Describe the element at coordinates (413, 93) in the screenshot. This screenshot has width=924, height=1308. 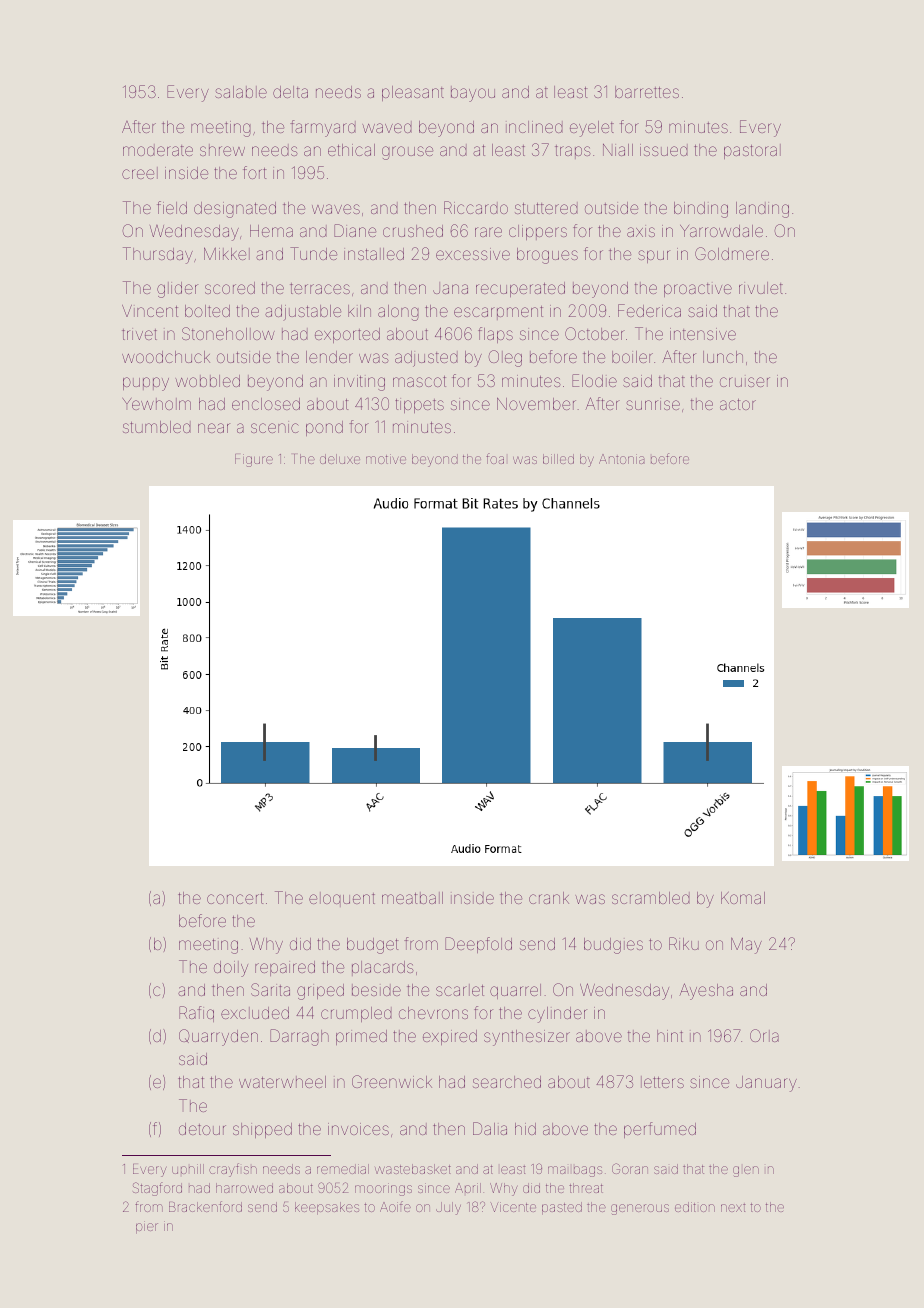
I see `pleasant` at that location.
